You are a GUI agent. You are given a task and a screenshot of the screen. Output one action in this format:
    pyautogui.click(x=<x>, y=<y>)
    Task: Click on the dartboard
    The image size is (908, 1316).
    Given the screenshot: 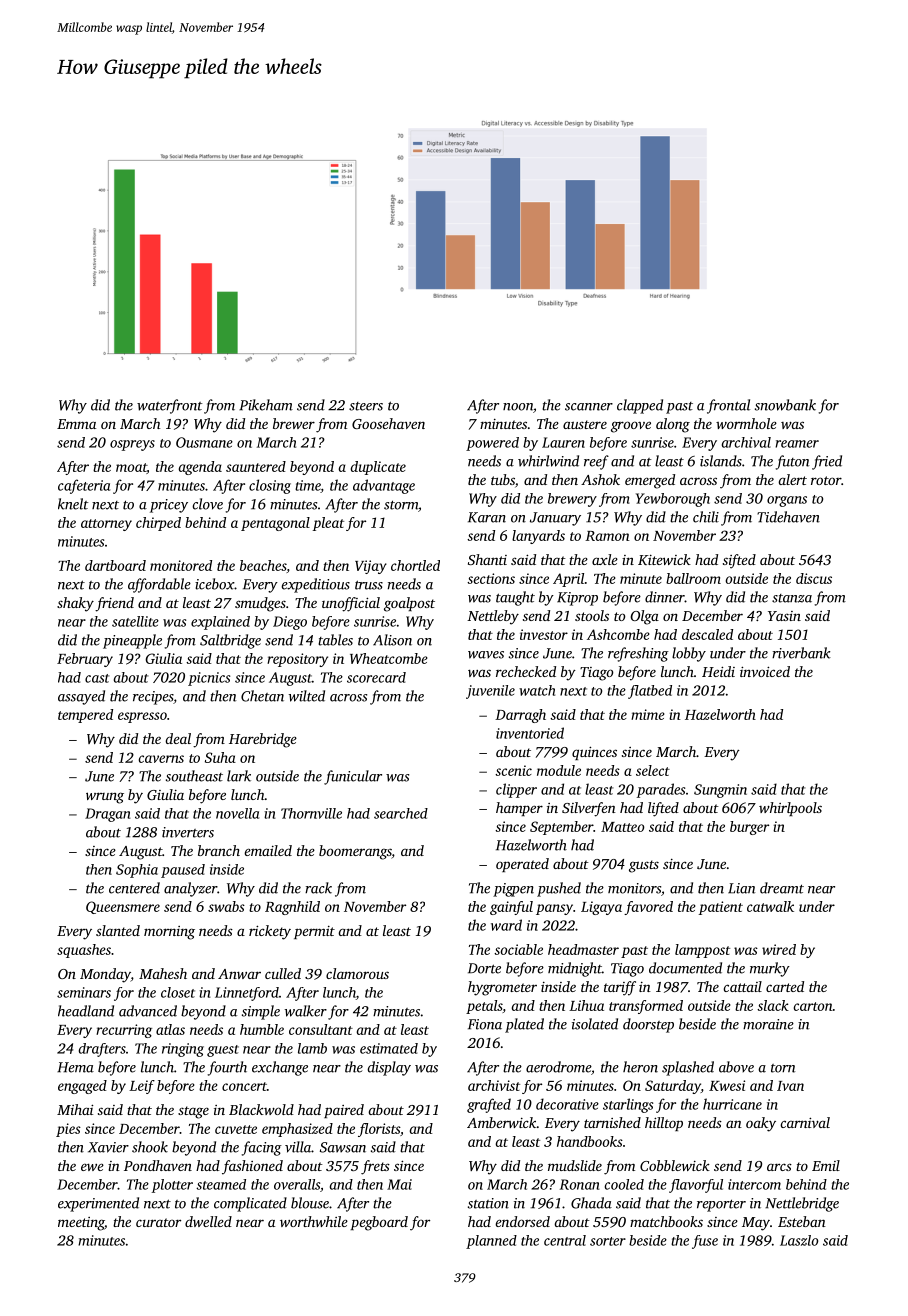 What is the action you would take?
    pyautogui.click(x=115, y=565)
